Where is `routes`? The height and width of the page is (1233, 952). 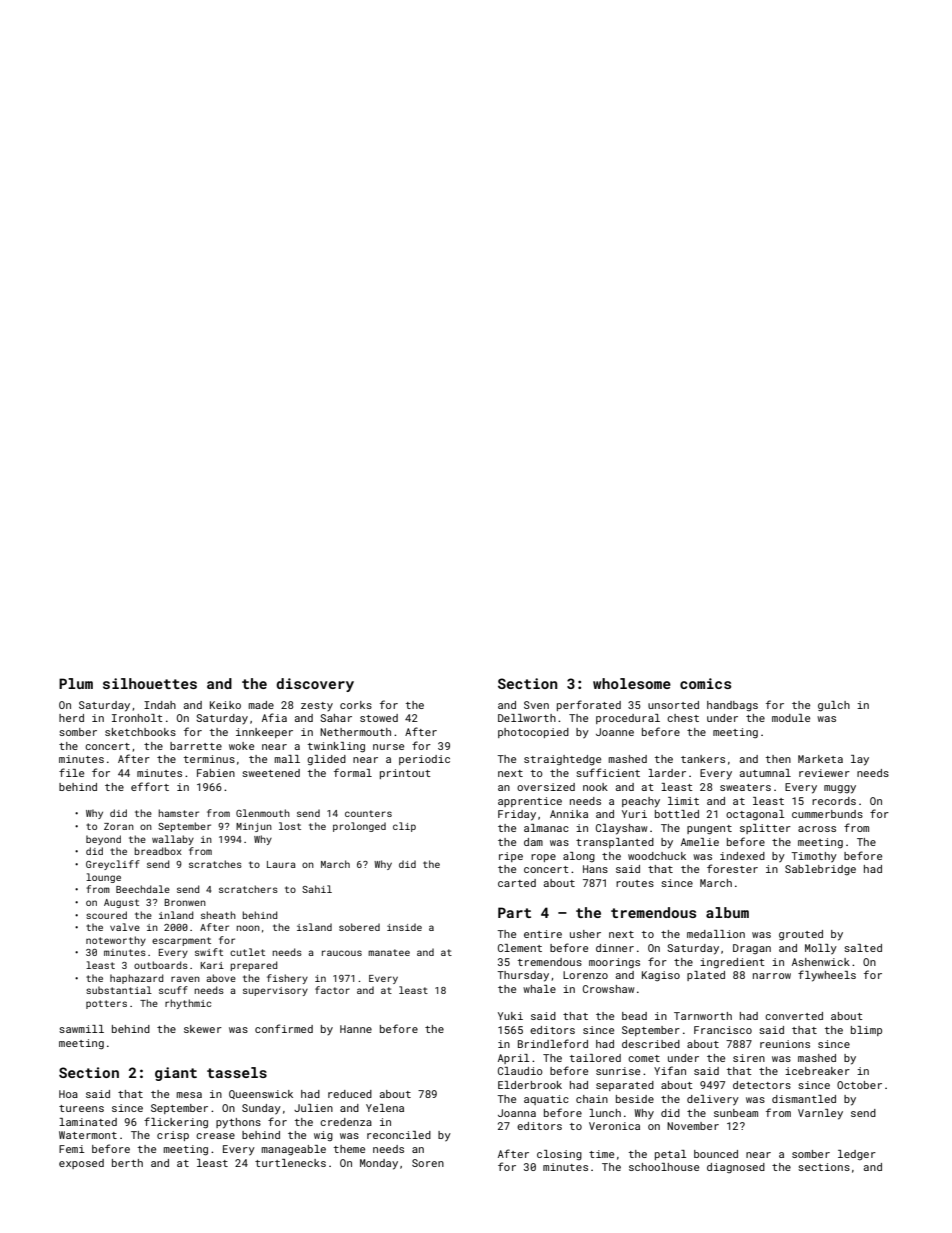
routes is located at coordinates (635, 883).
